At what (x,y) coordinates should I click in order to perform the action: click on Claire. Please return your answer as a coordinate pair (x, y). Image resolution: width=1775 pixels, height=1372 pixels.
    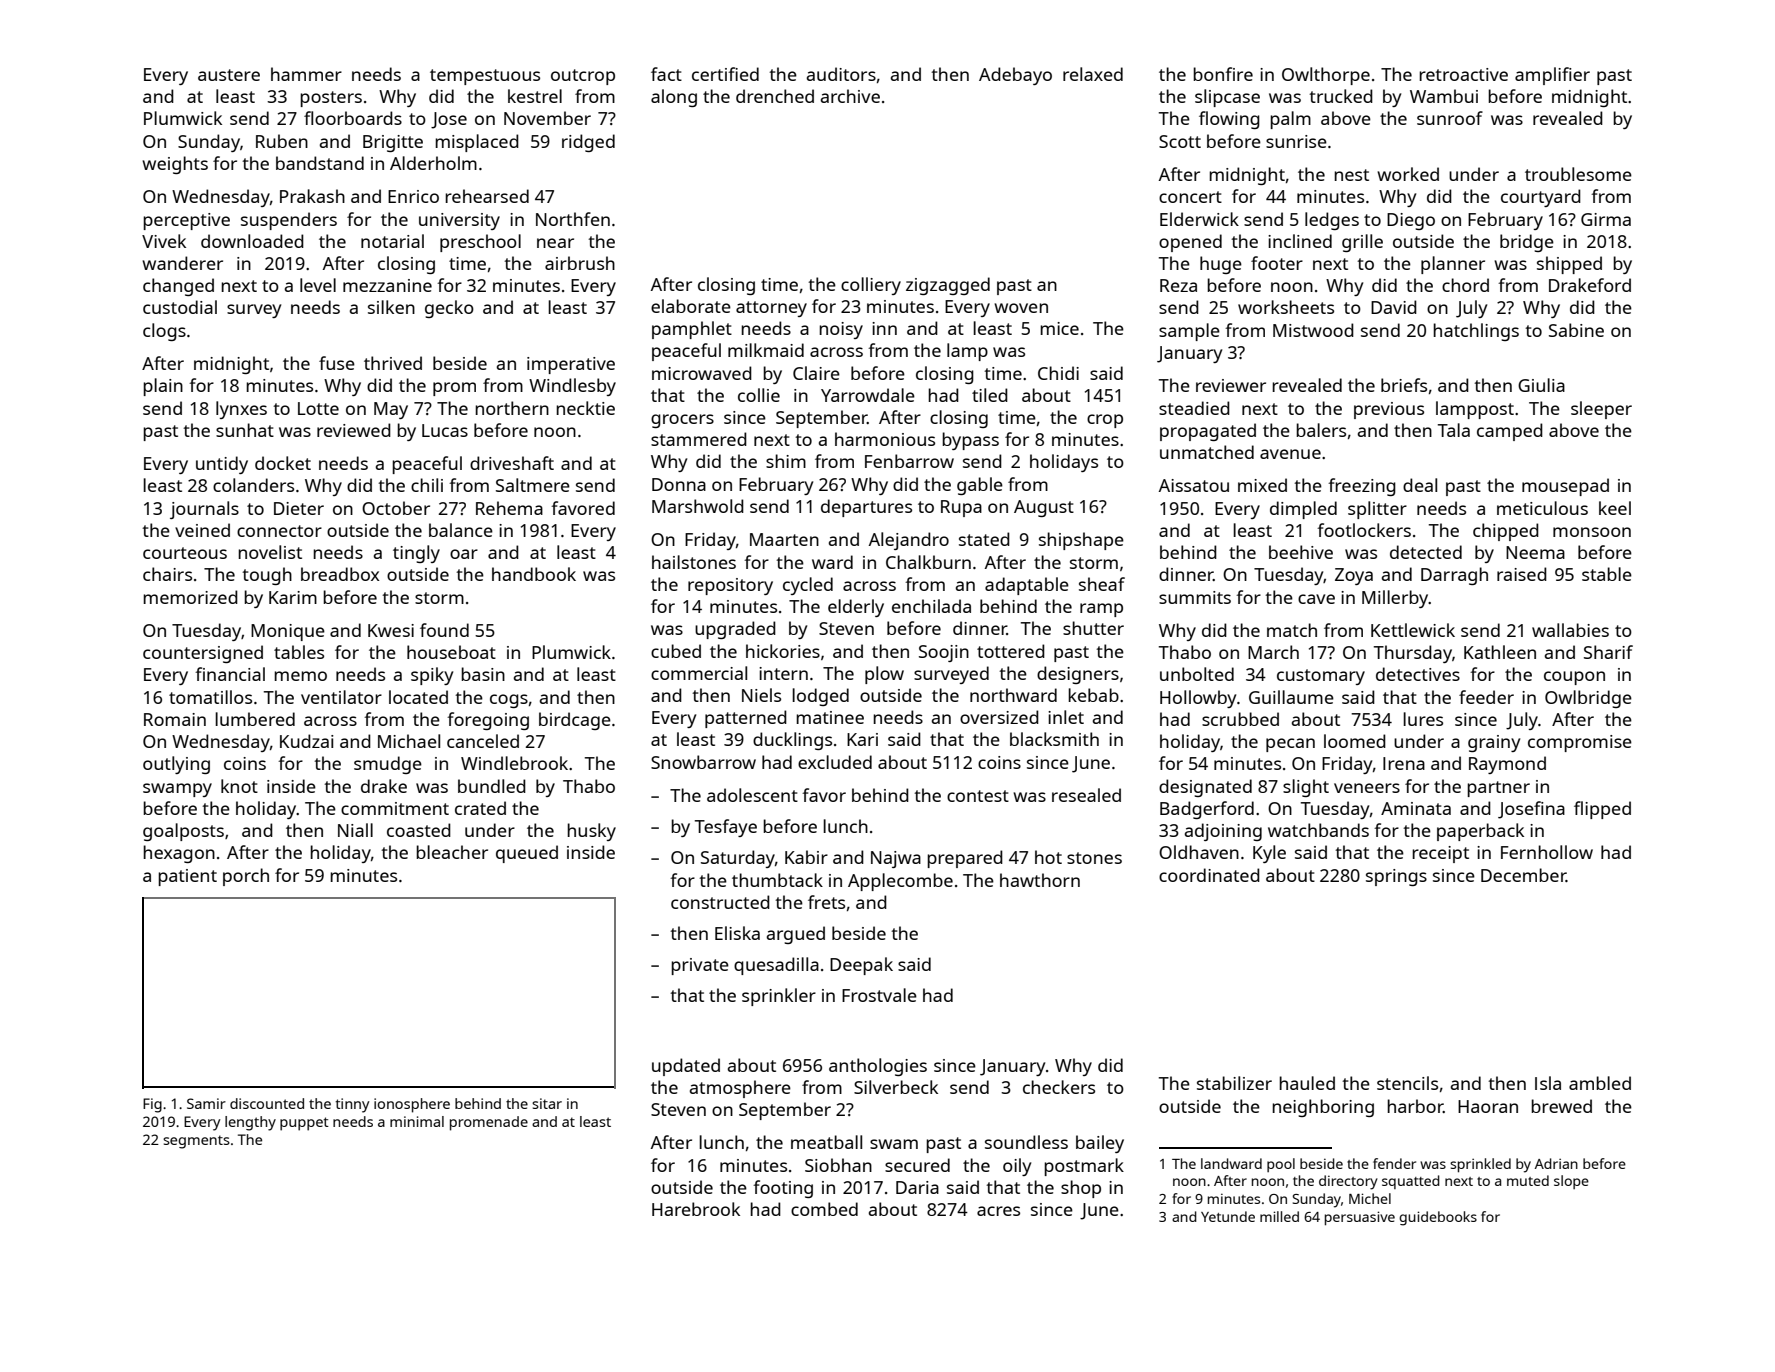
    Looking at the image, I should click on (816, 373).
